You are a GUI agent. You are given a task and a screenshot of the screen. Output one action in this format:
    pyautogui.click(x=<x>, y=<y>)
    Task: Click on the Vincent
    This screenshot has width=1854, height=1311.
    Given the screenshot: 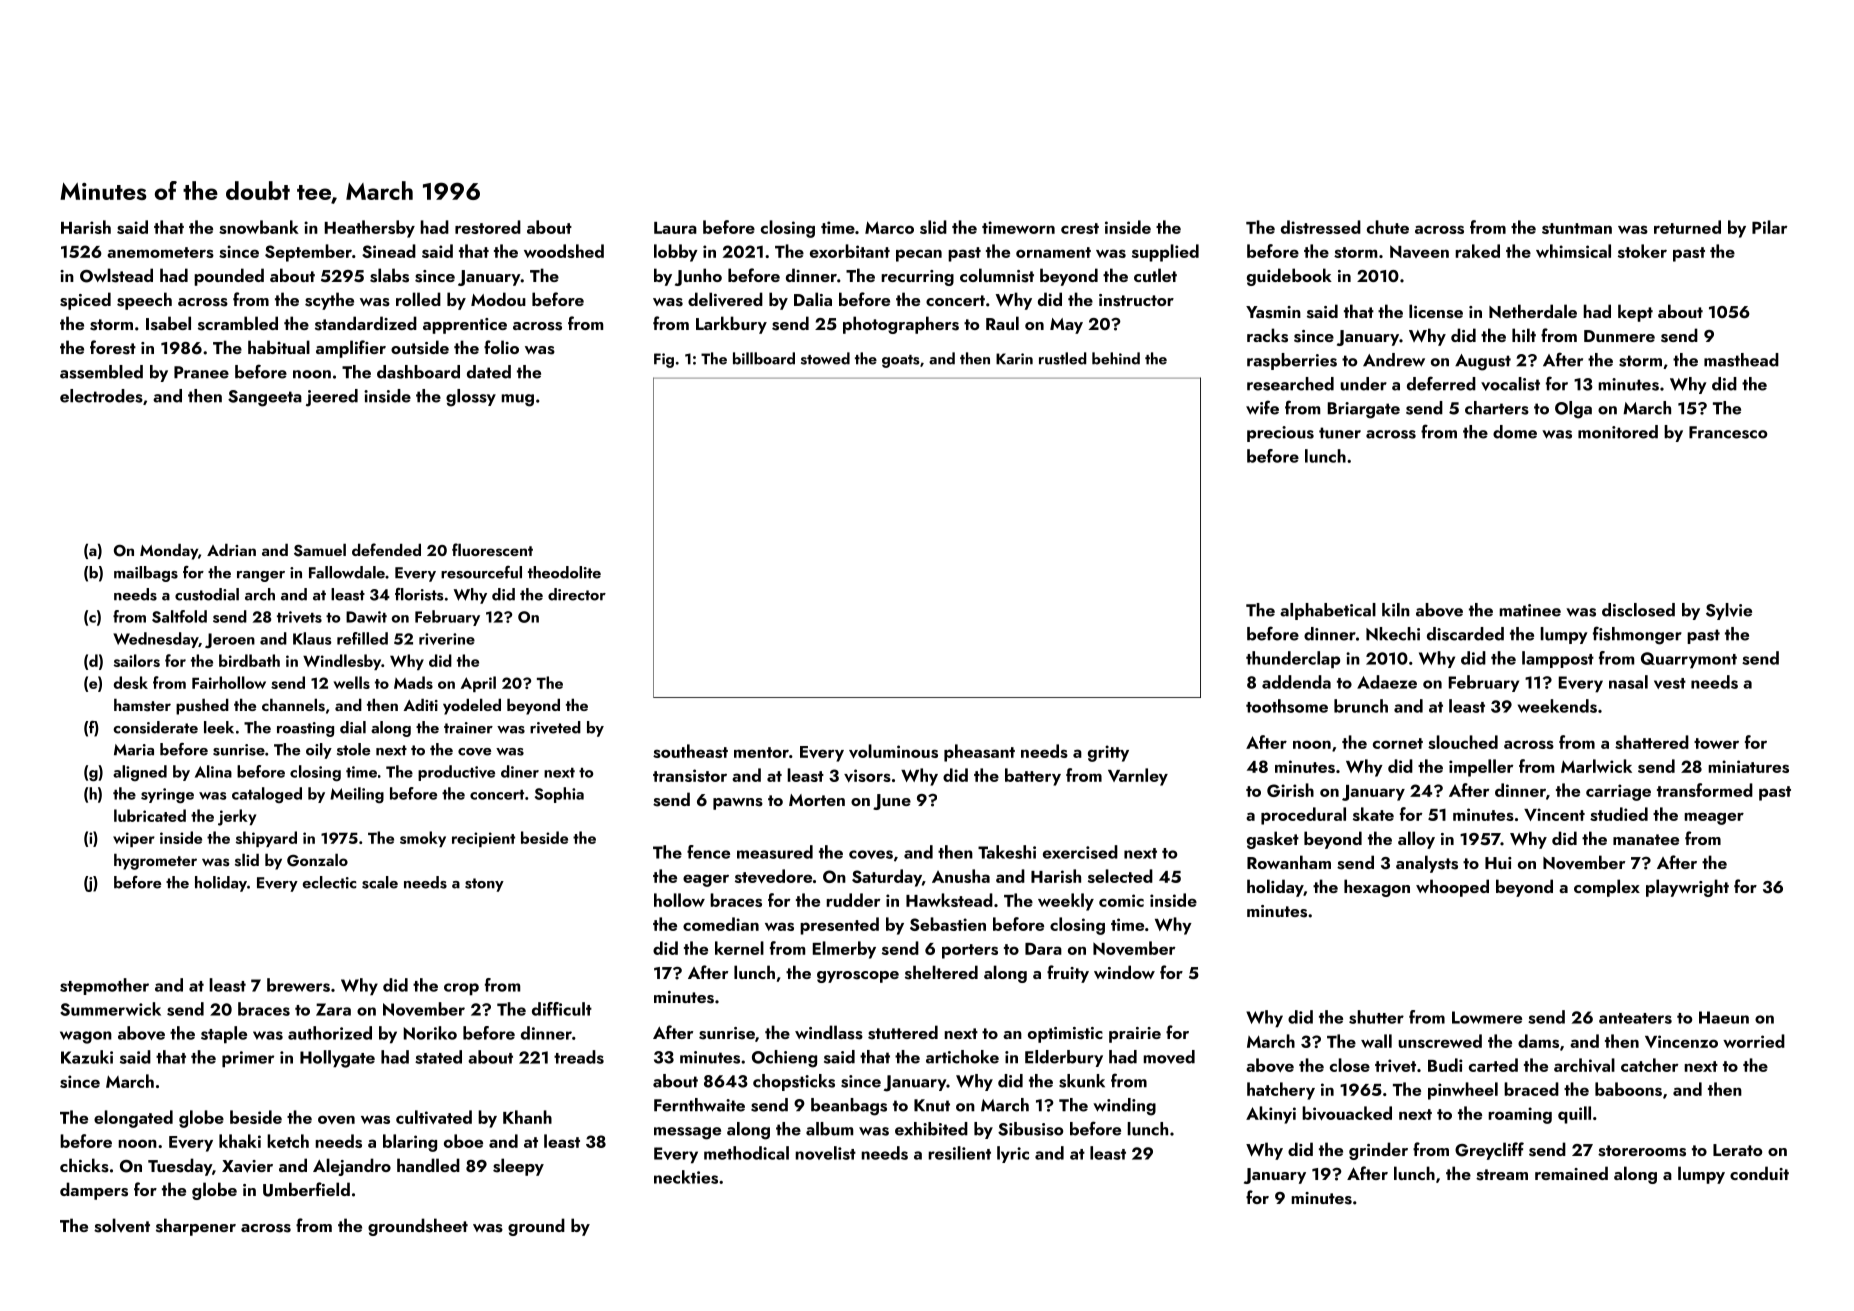 What is the action you would take?
    pyautogui.click(x=1554, y=814)
